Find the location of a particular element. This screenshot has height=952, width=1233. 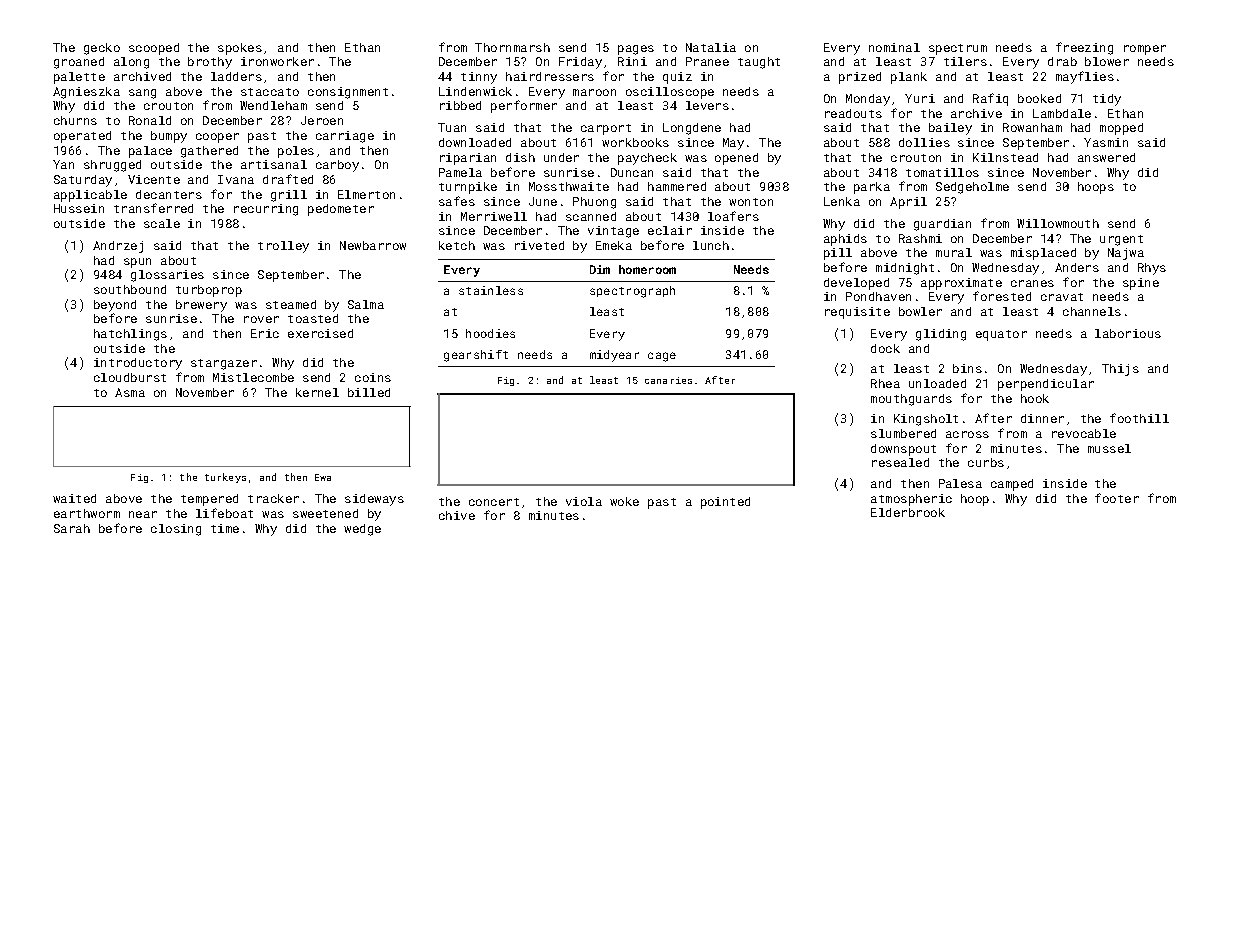

closing is located at coordinates (176, 530).
